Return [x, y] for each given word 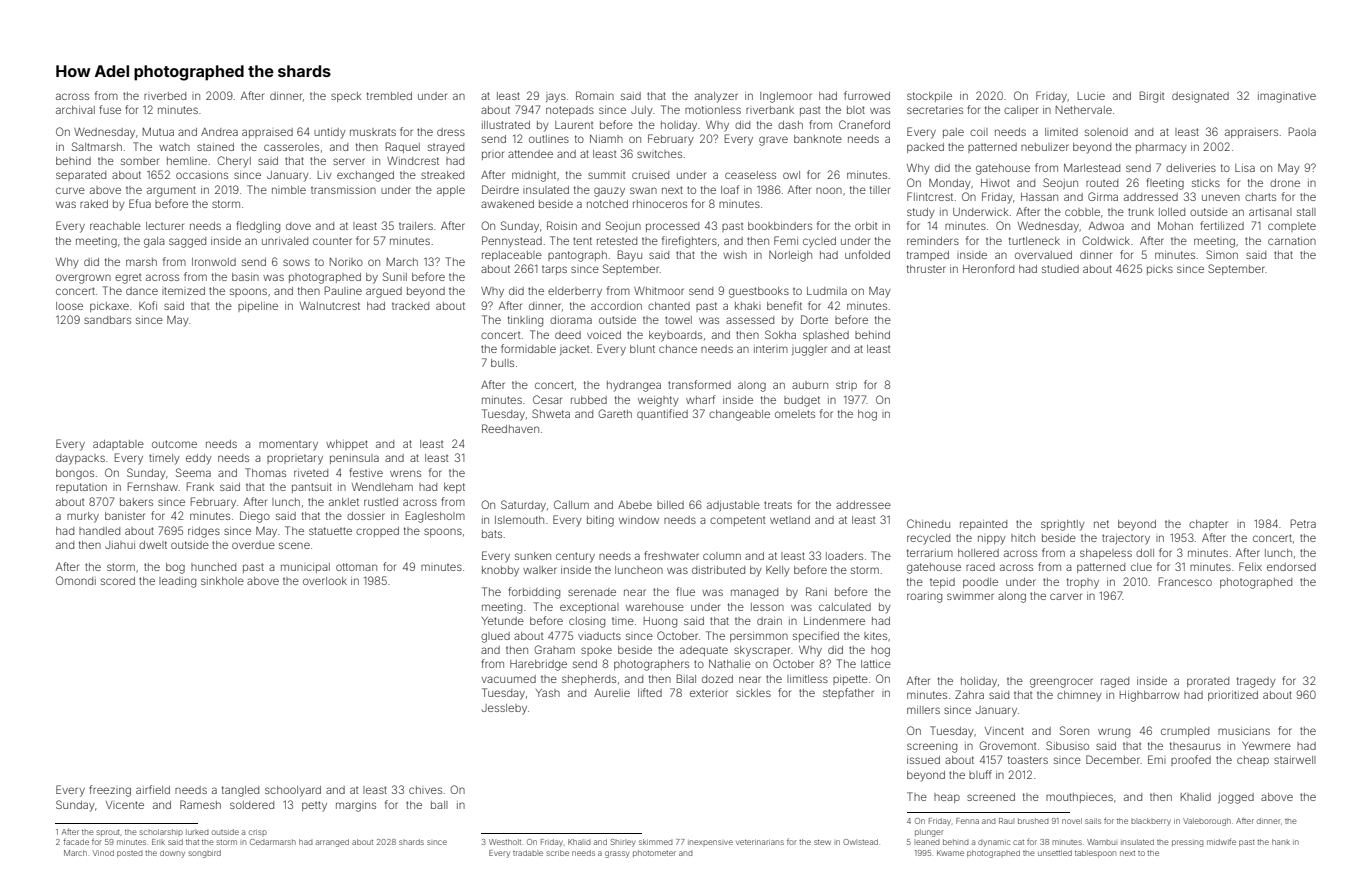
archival [75, 110]
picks [1160, 270]
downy [172, 854]
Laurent [574, 125]
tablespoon [1095, 853]
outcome [174, 444]
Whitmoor [659, 291]
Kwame [950, 853]
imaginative [1287, 97]
